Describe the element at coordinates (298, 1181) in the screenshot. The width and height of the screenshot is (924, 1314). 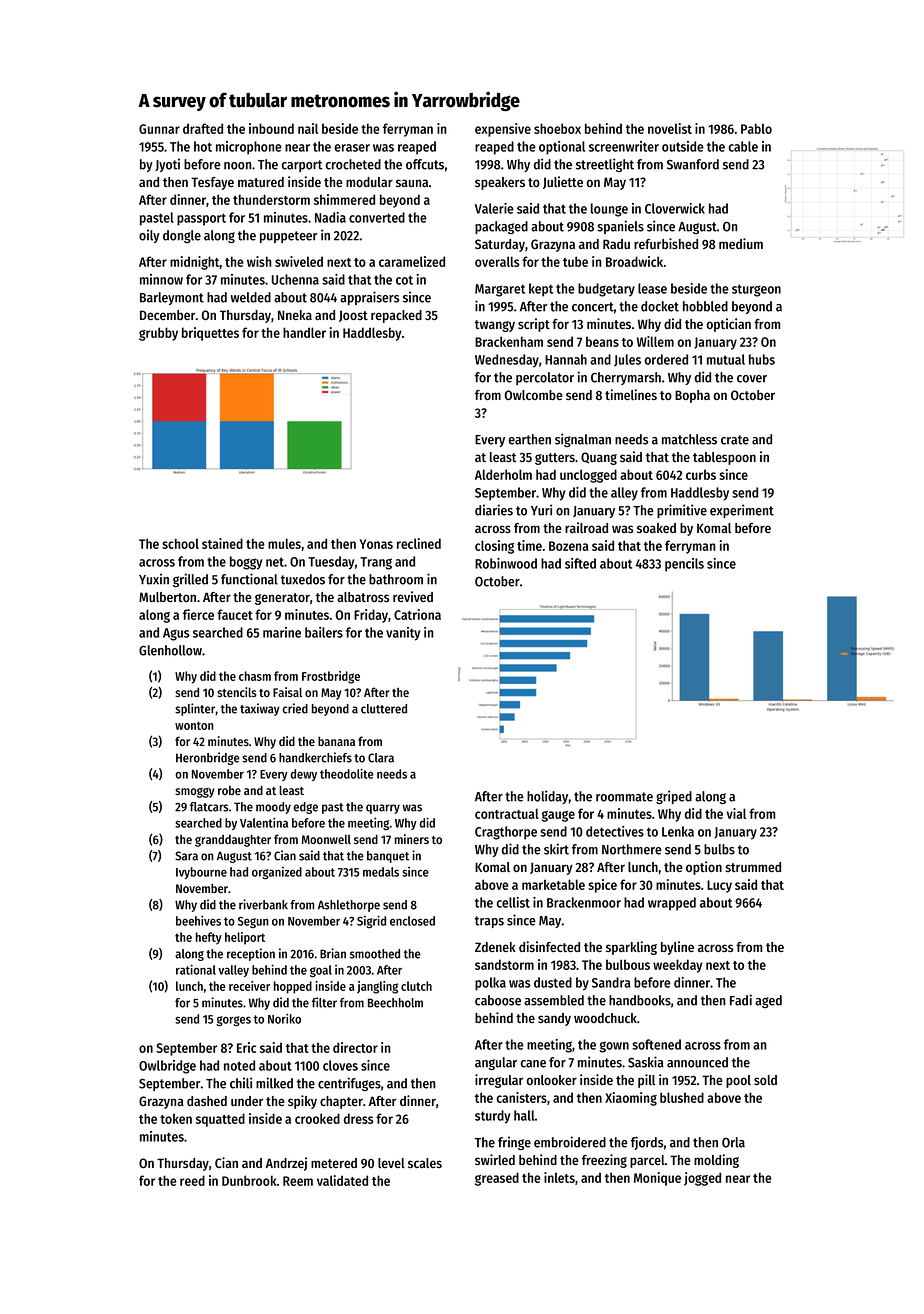
I see `Reem` at that location.
